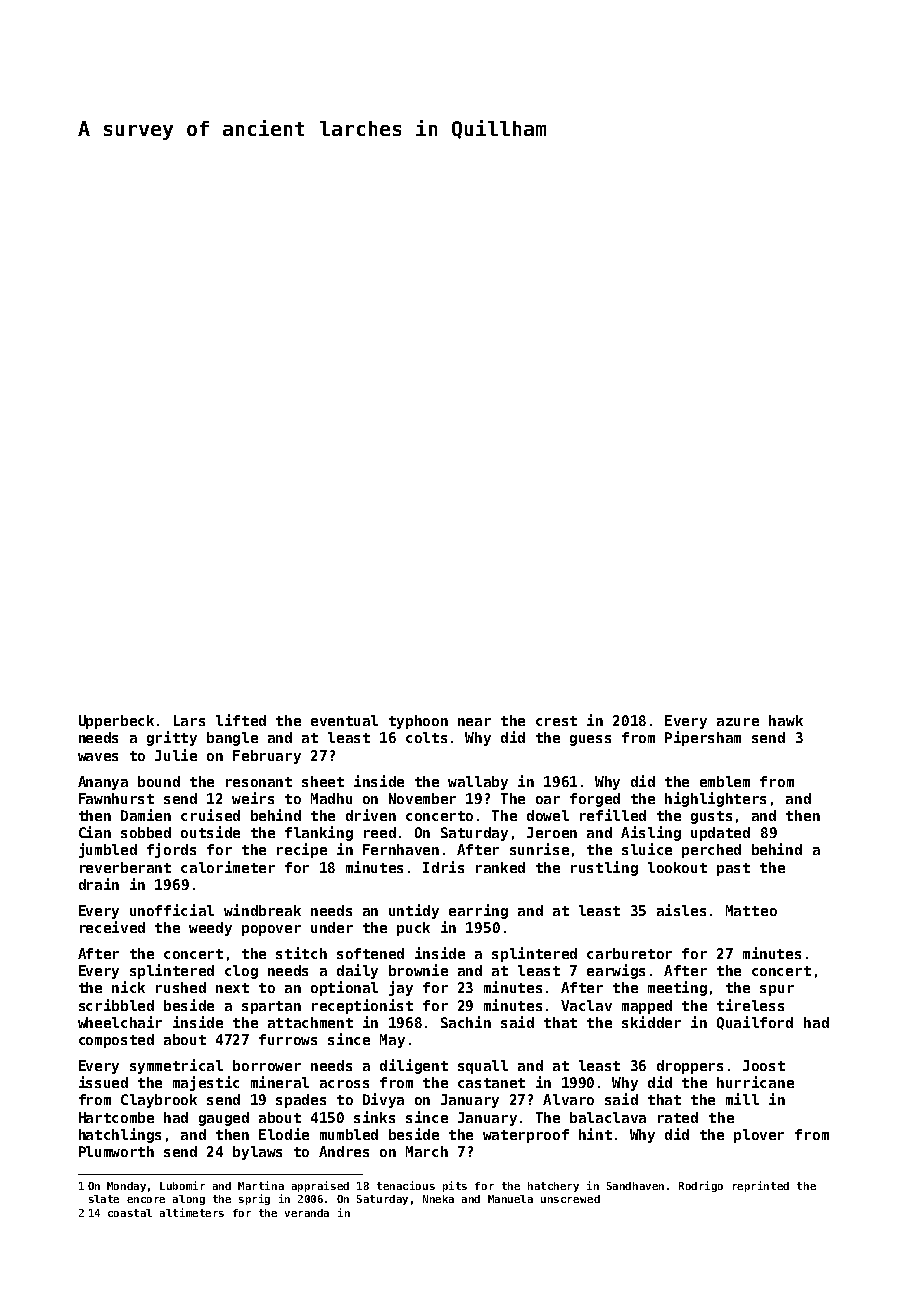 The width and height of the screenshot is (908, 1316). I want to click on receptionist, so click(362, 1006).
